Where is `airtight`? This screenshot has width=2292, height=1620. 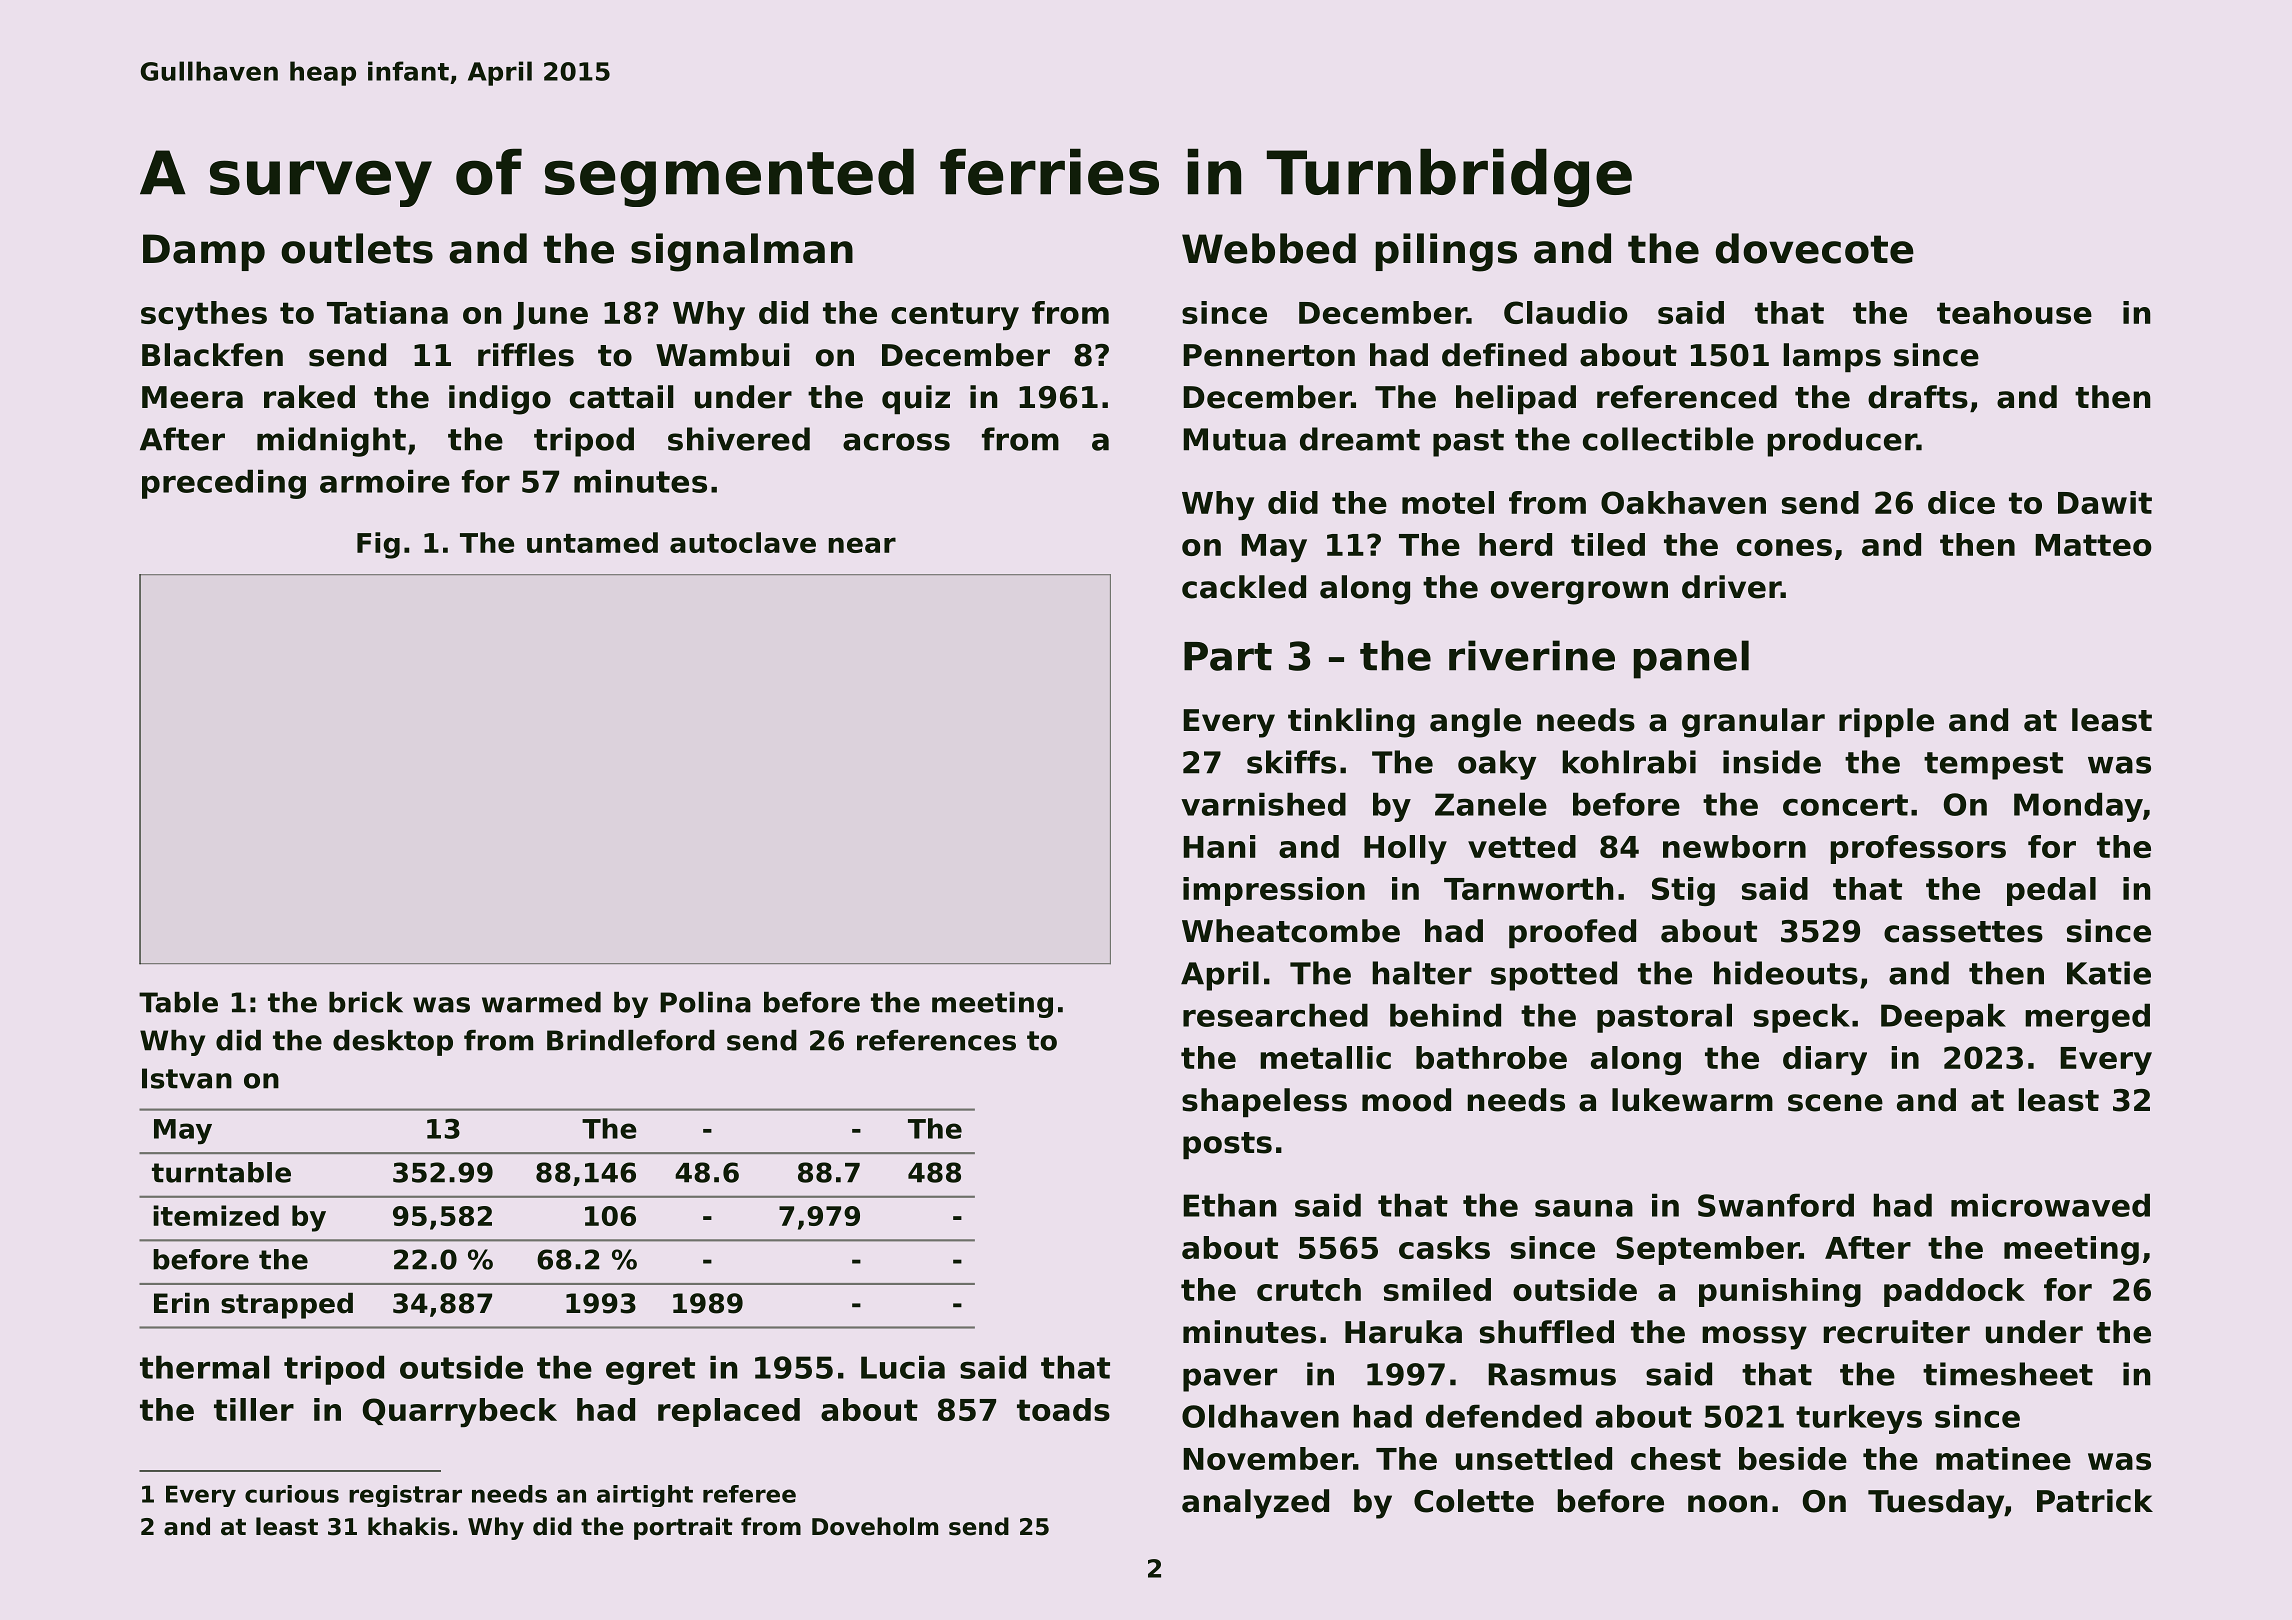
airtight is located at coordinates (645, 1496).
